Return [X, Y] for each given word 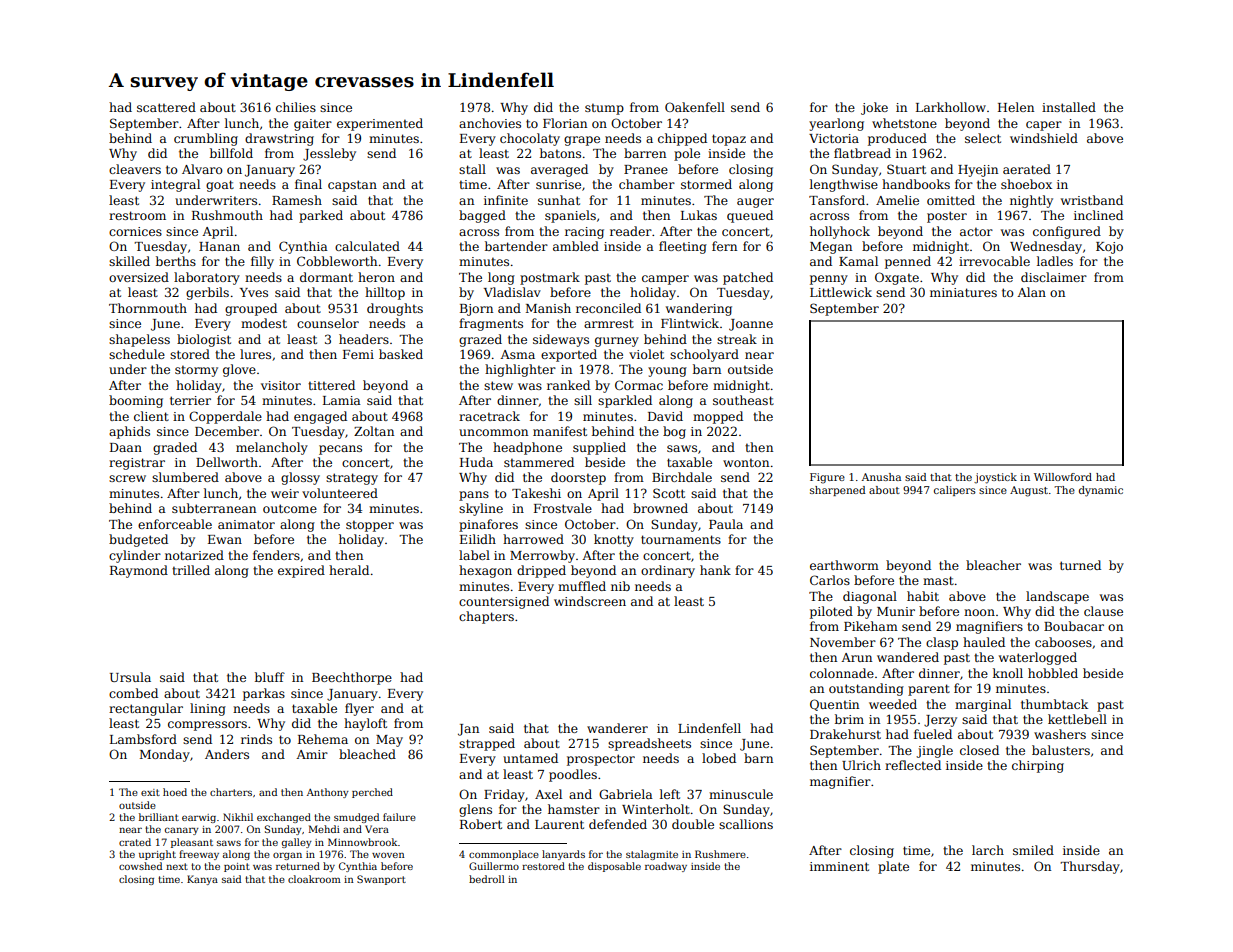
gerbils [207, 293]
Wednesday [1046, 247]
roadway [666, 867]
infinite [506, 200]
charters [231, 792]
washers [1060, 734]
